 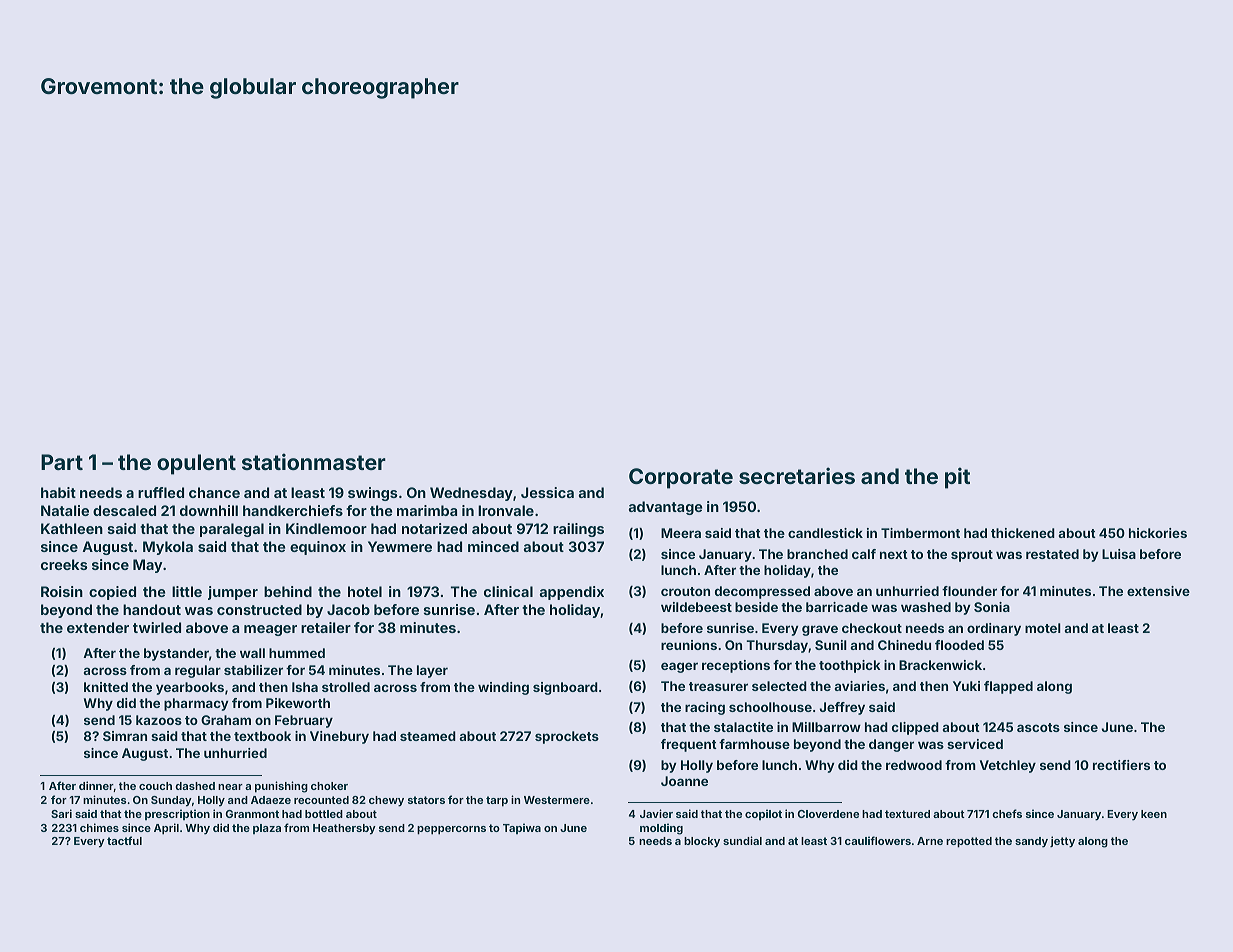 I want to click on flooded, so click(x=959, y=645).
